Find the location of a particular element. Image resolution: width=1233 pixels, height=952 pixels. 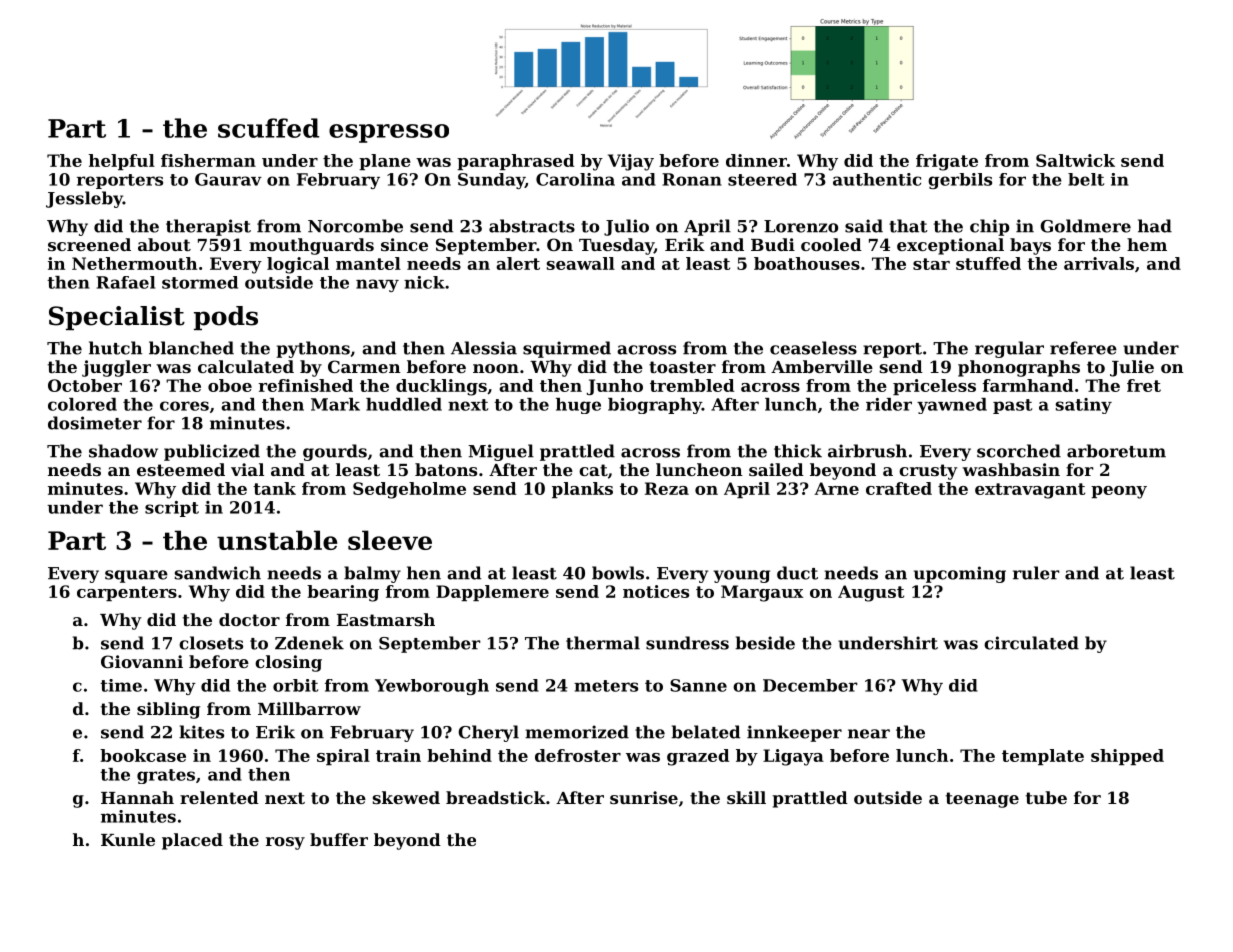

planks is located at coordinates (582, 490).
